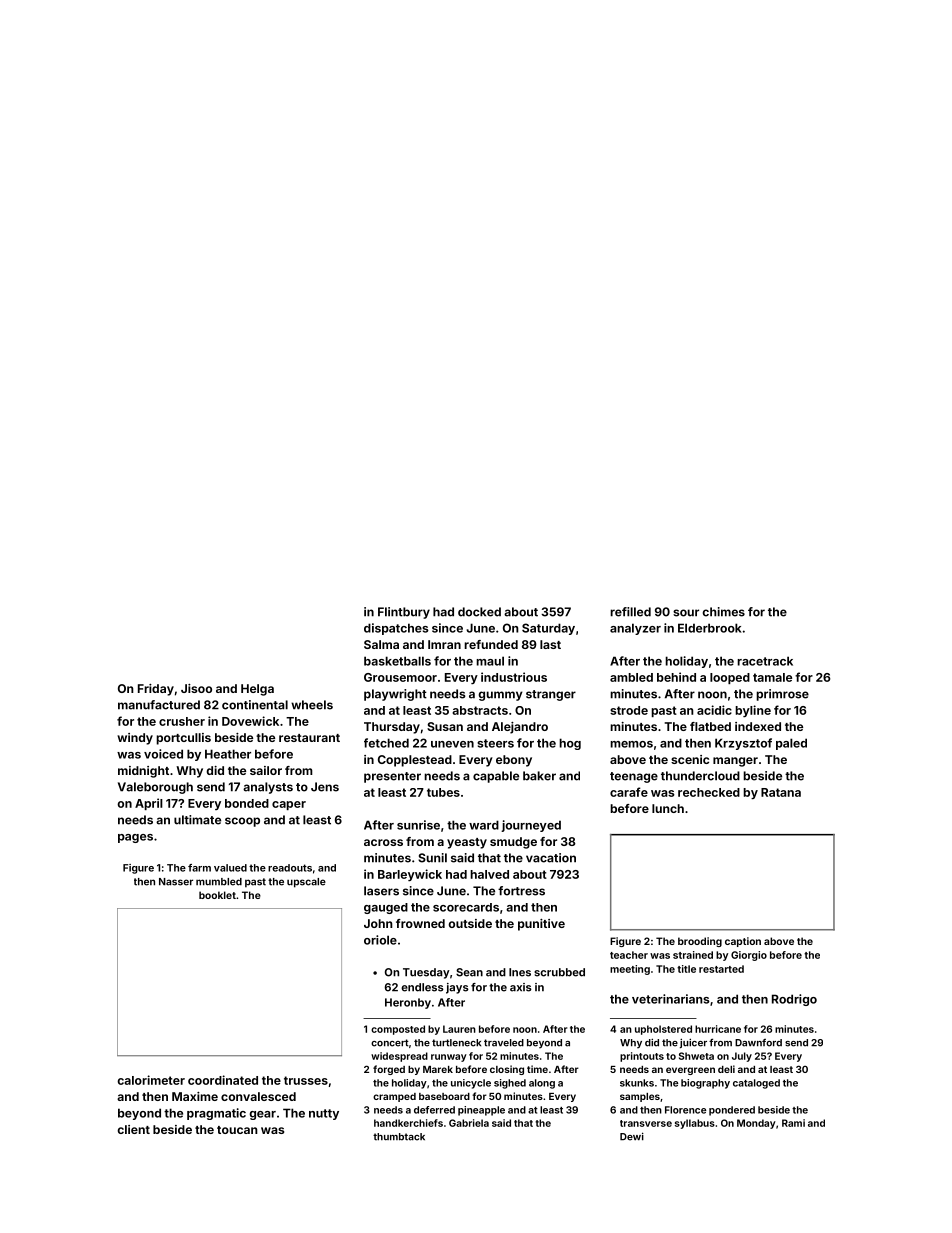  What do you see at coordinates (479, 612) in the document?
I see `docked` at bounding box center [479, 612].
